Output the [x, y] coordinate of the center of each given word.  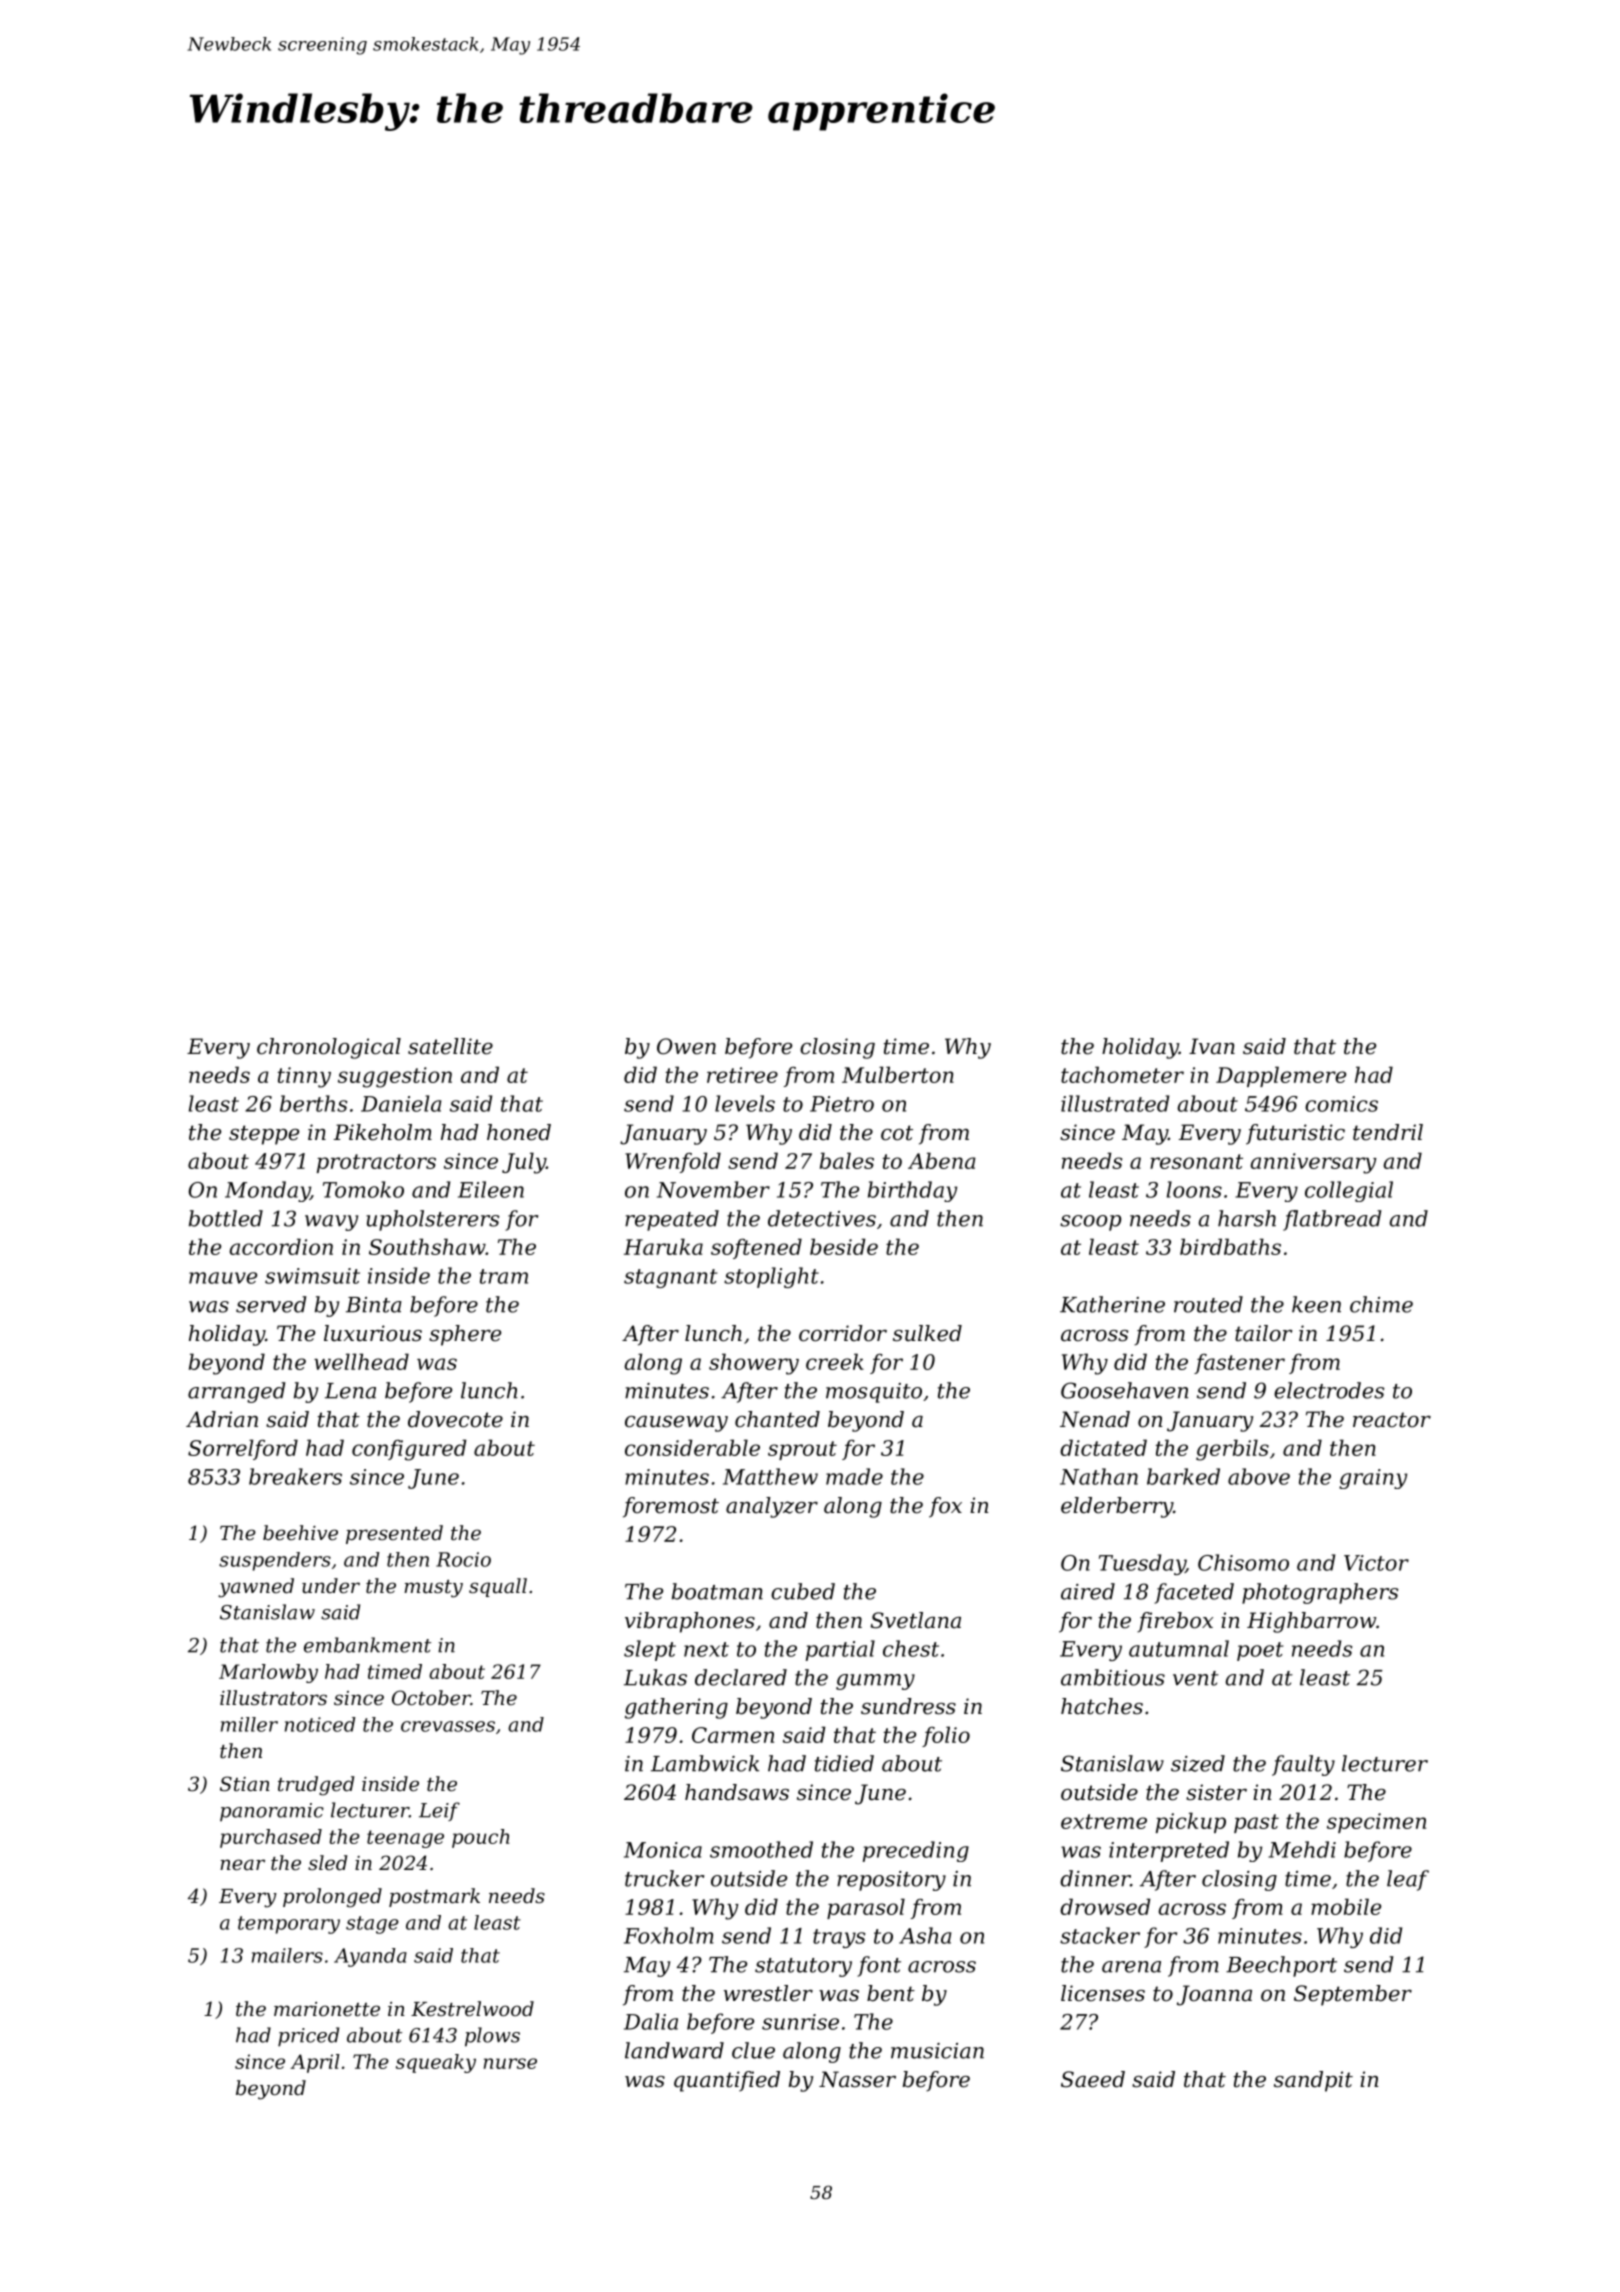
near [242, 1865]
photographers [1320, 1593]
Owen [686, 1046]
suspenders [275, 1561]
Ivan [1212, 1046]
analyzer [772, 1507]
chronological [329, 1048]
